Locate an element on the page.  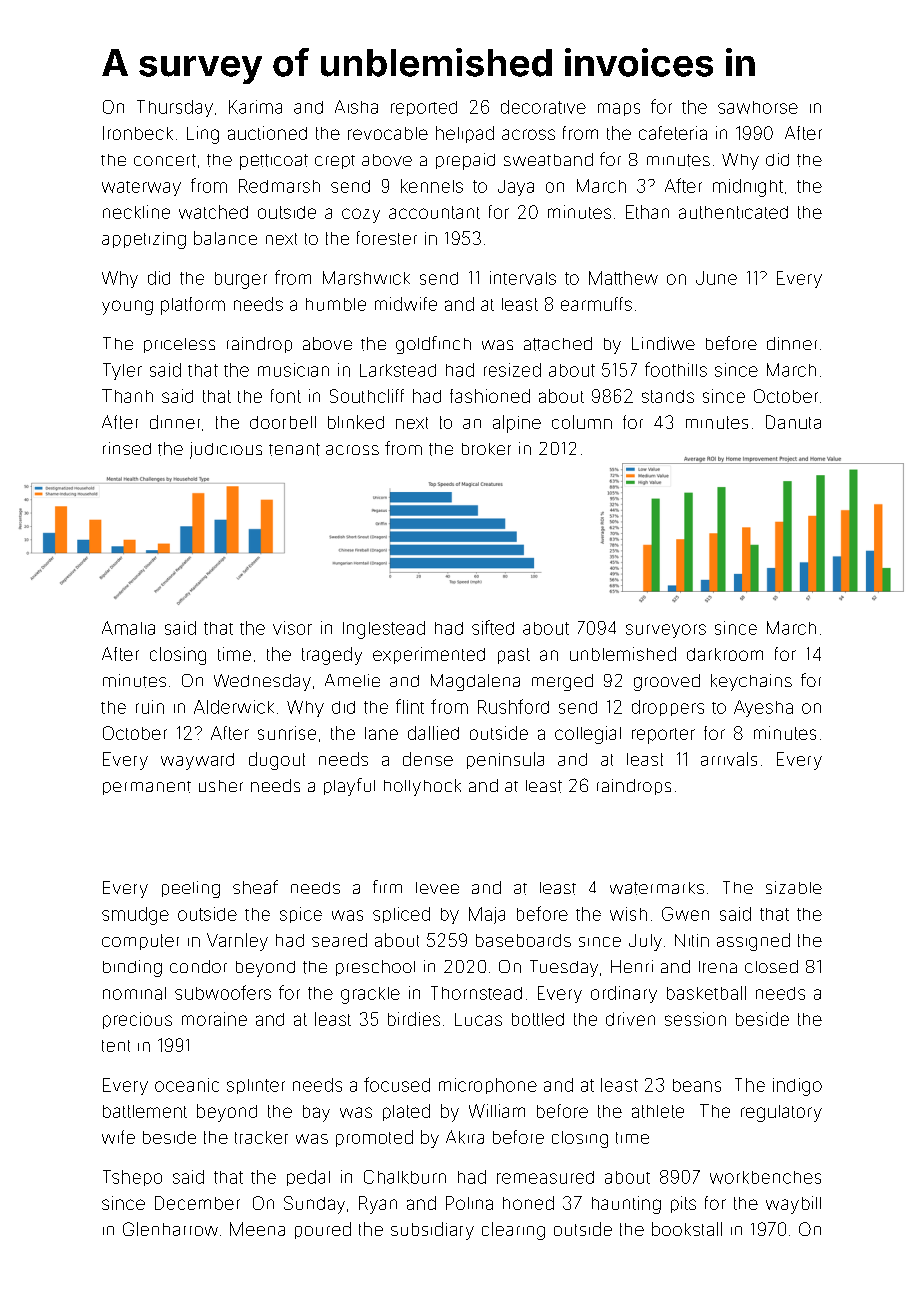
rinsed is located at coordinates (127, 448).
